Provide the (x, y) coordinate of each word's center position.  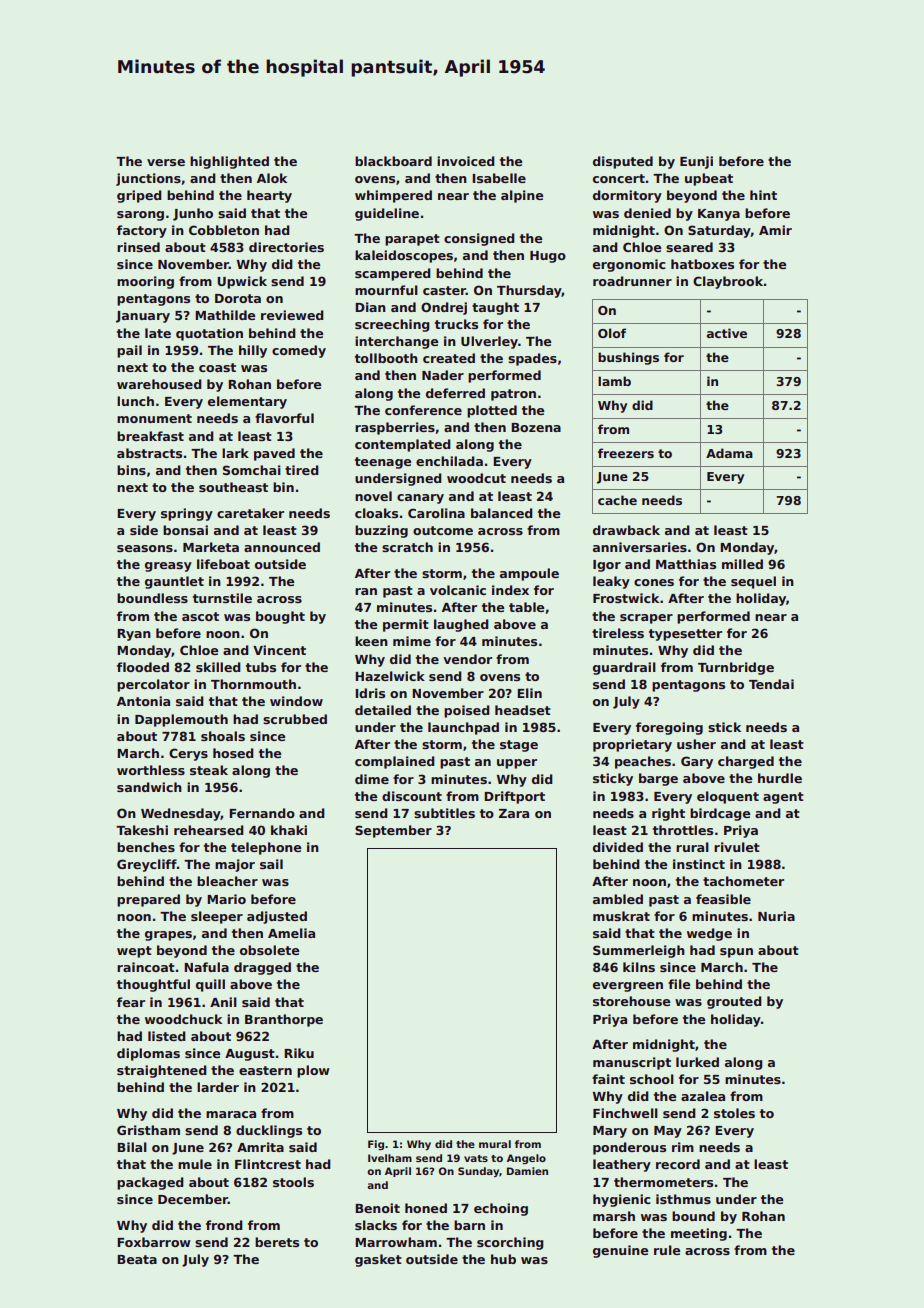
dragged (262, 968)
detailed (383, 710)
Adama (729, 453)
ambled (618, 899)
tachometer (743, 881)
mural (495, 1144)
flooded (143, 667)
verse (166, 162)
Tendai (771, 684)
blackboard (393, 161)
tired (302, 470)
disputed (623, 162)
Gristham (148, 1130)
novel (373, 496)
